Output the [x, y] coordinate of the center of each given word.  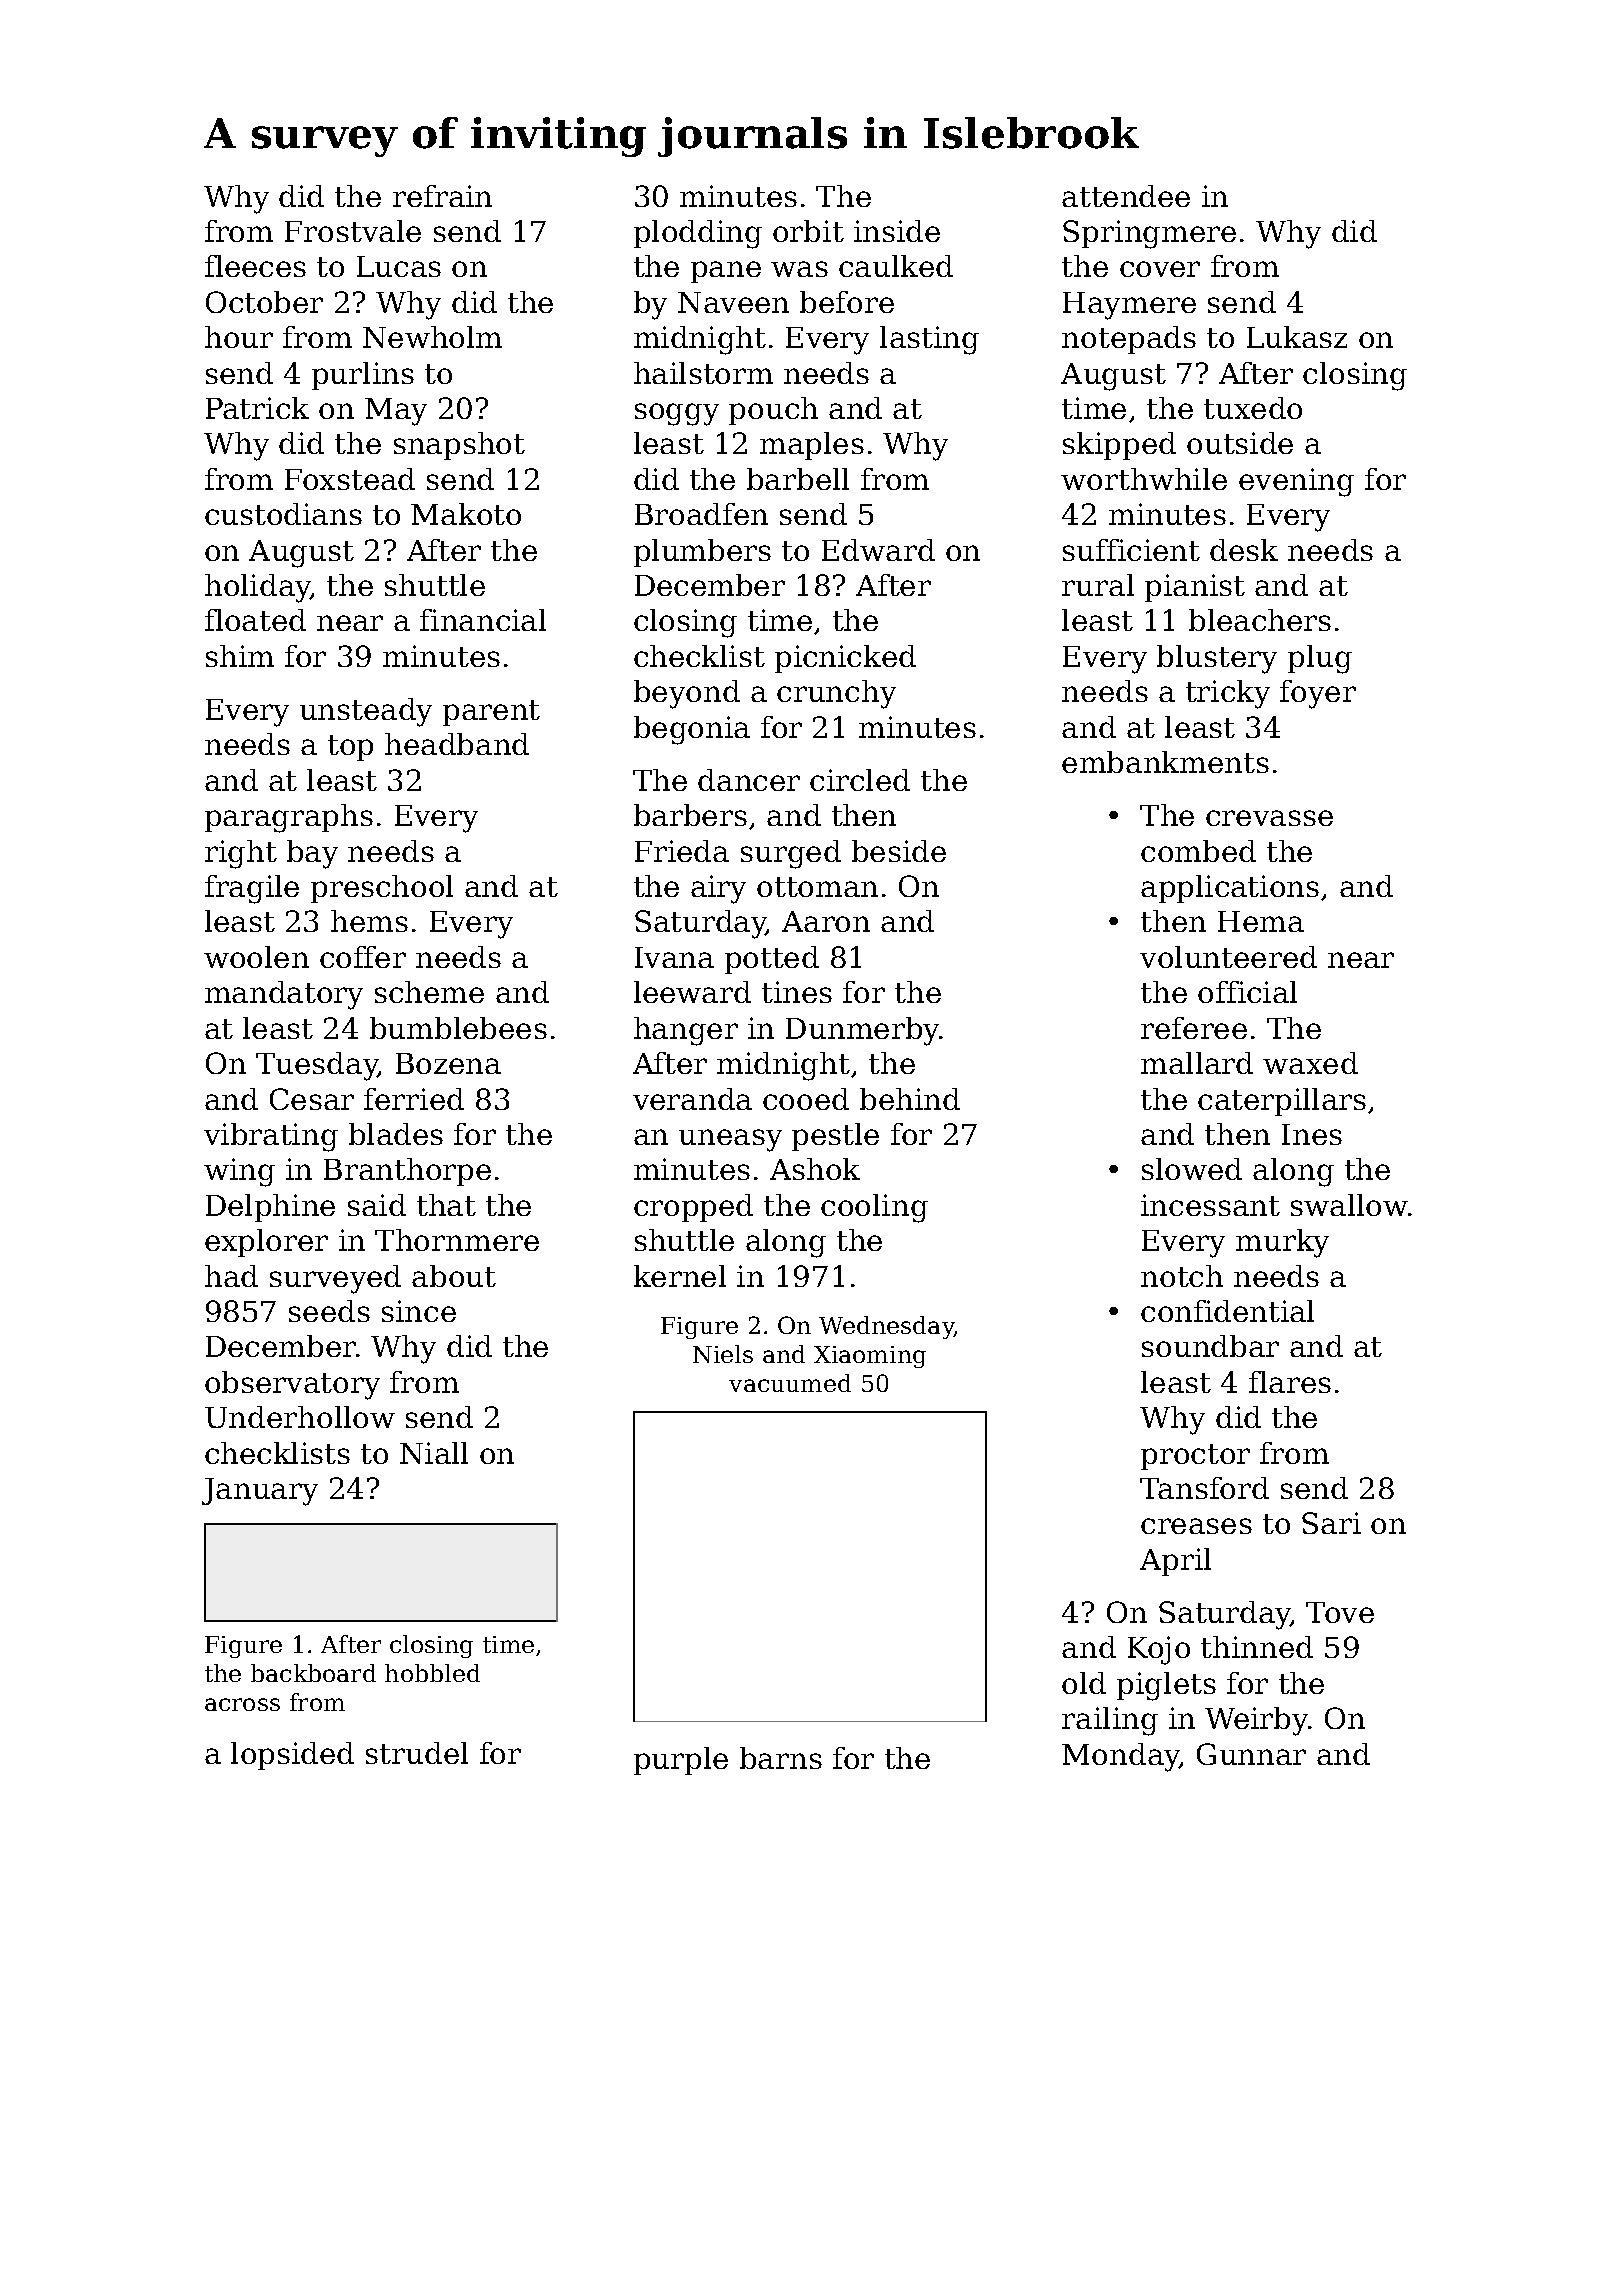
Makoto [466, 514]
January [260, 1492]
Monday [1121, 1757]
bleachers [1260, 620]
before [847, 302]
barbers [690, 815]
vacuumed [790, 1383]
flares [1290, 1382]
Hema [1261, 921]
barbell [798, 479]
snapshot [459, 446]
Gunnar [1251, 1754]
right [241, 854]
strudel [417, 1753]
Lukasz [1297, 337]
